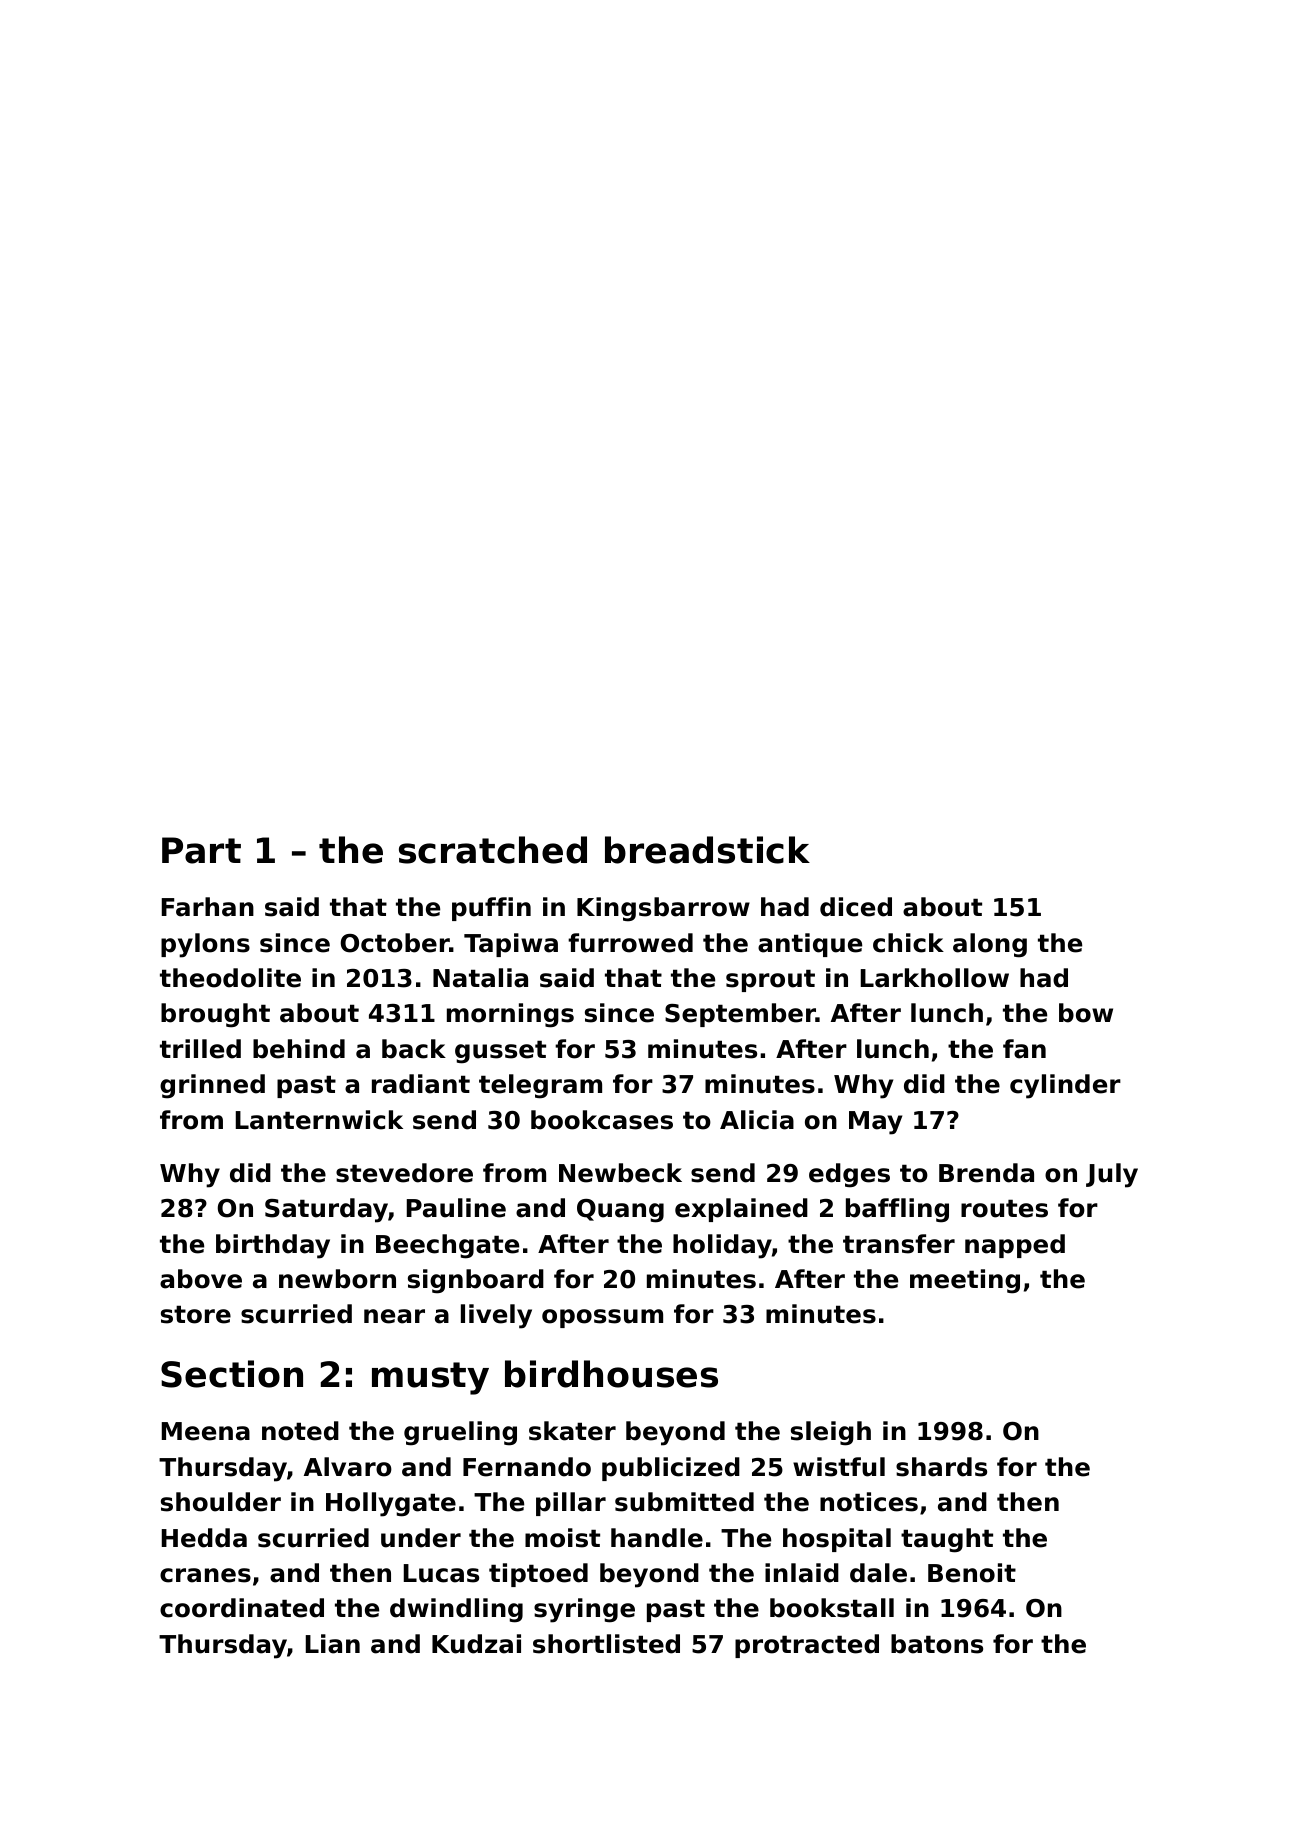 This screenshot has width=1301, height=1840. Describe the element at coordinates (333, 1644) in the screenshot. I see `Lian` at that location.
